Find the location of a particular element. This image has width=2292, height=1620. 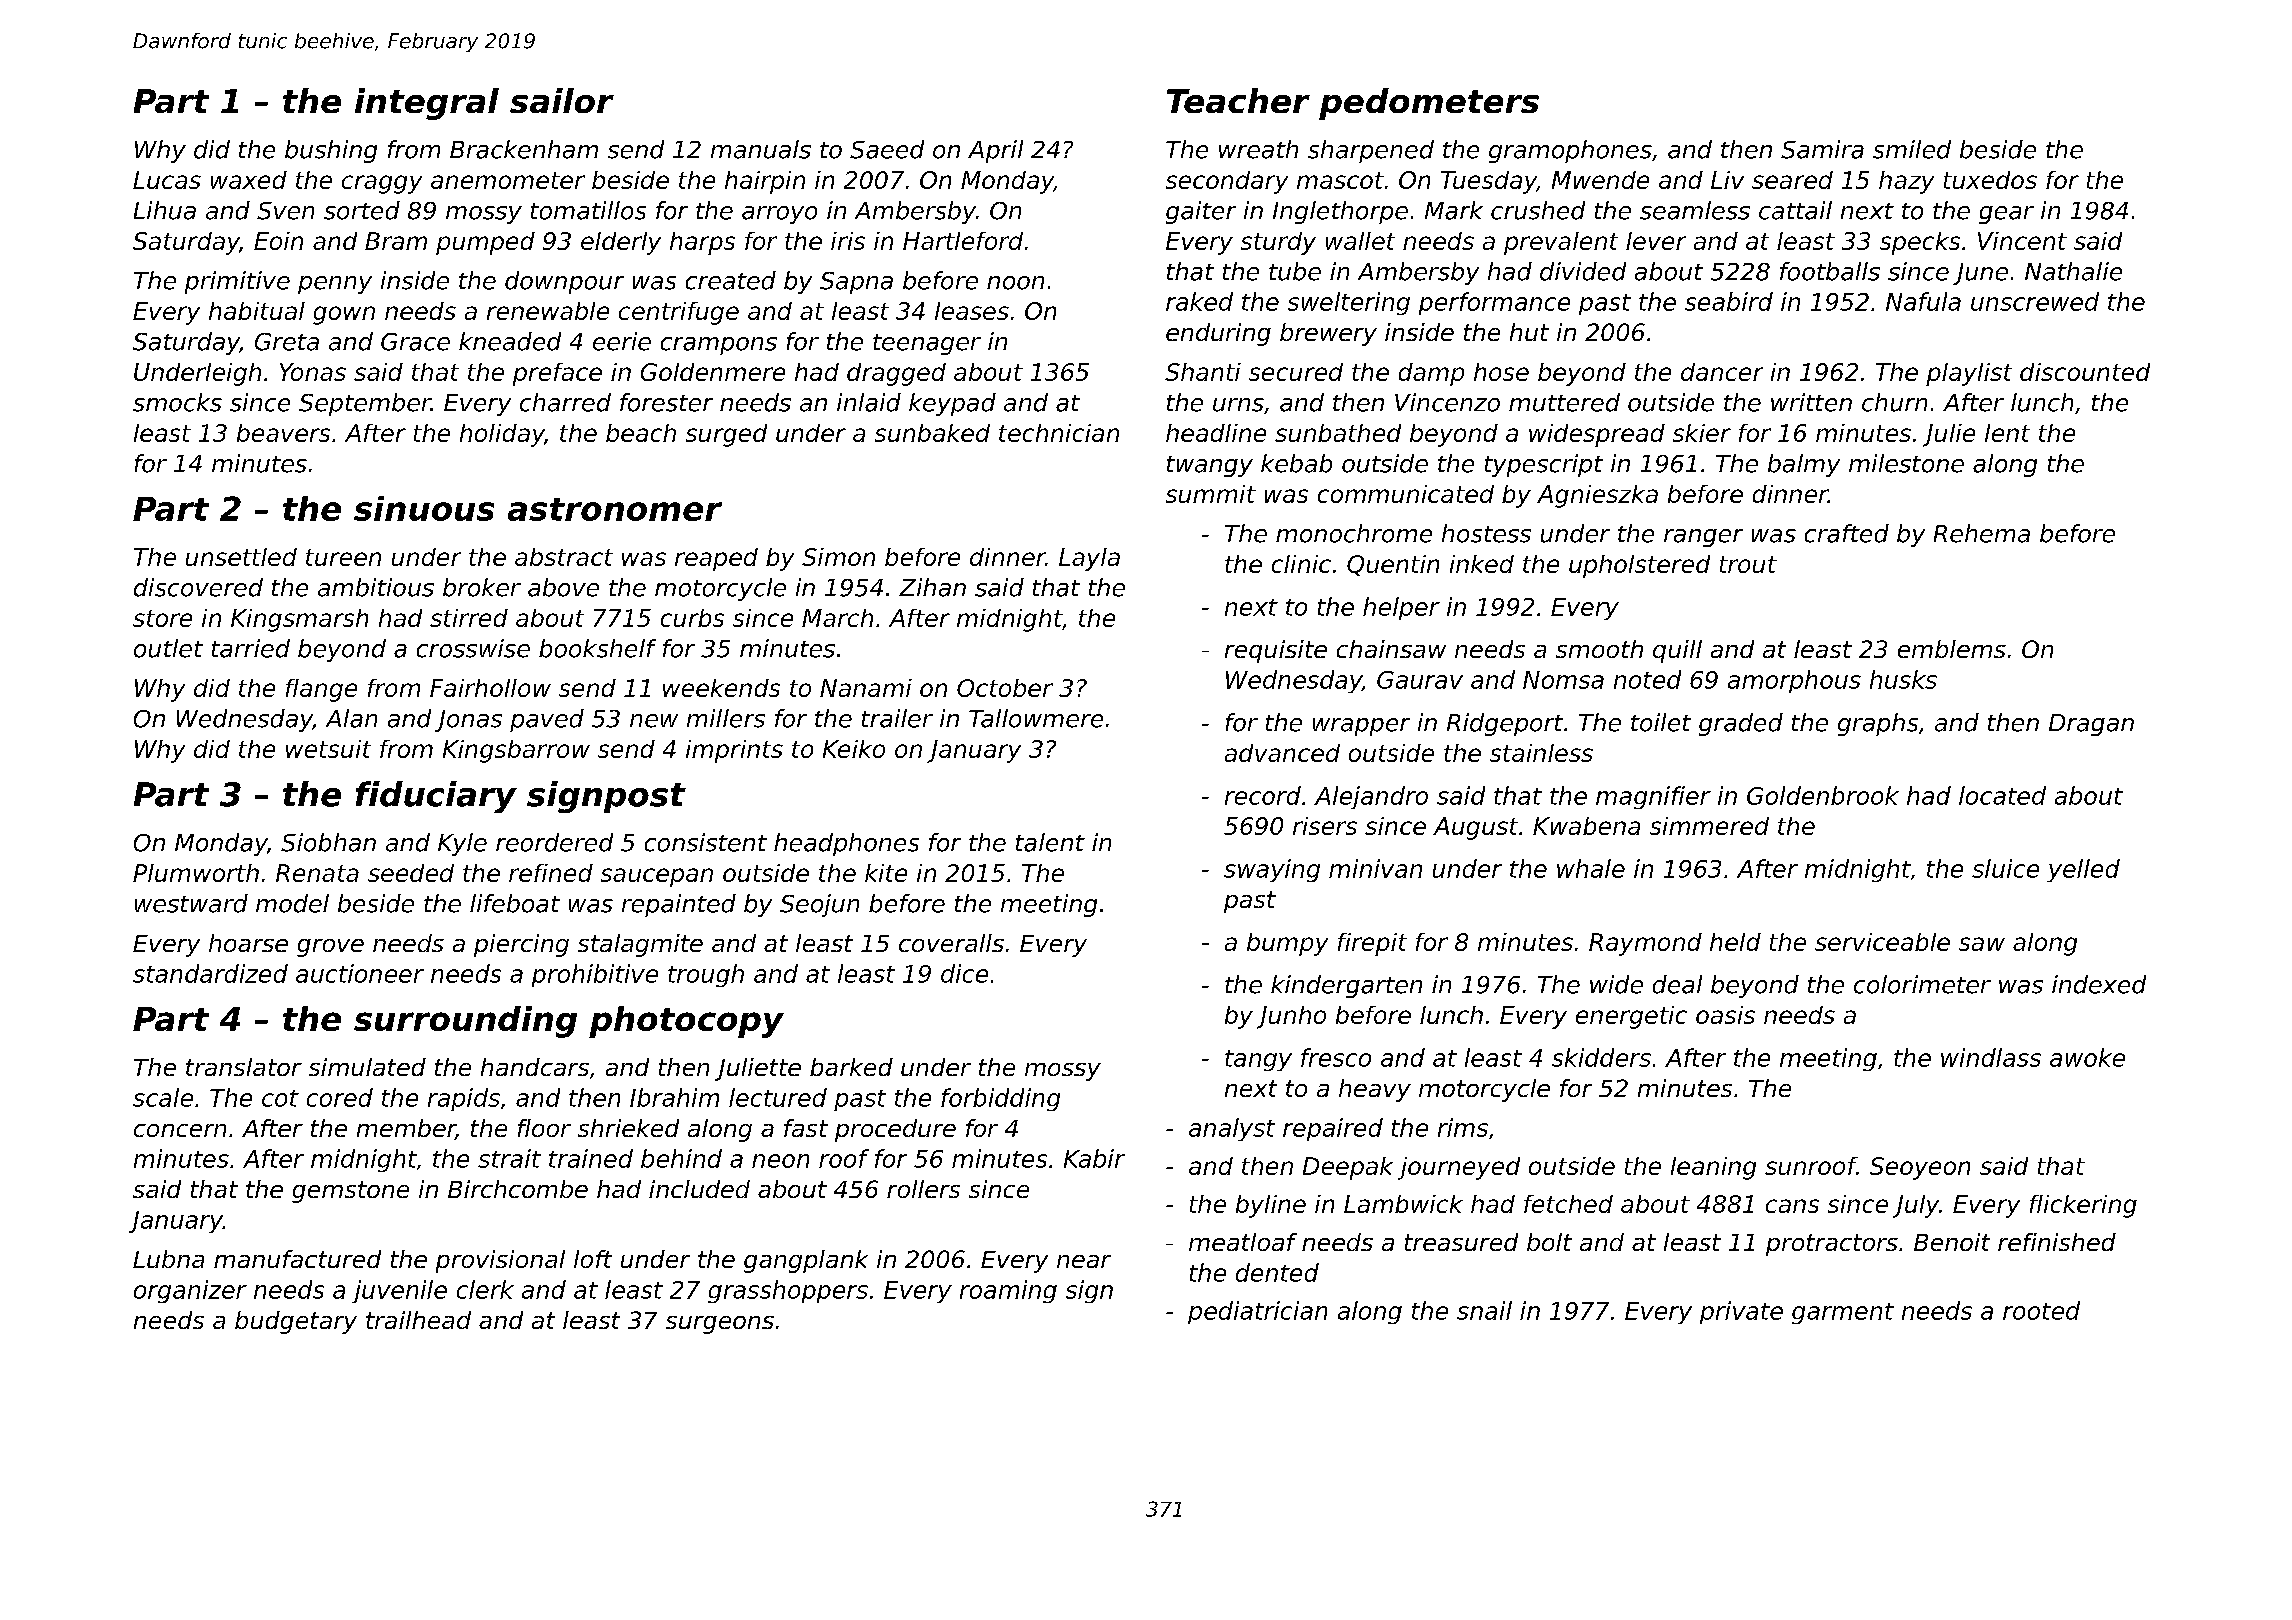

brewery is located at coordinates (1328, 334).
